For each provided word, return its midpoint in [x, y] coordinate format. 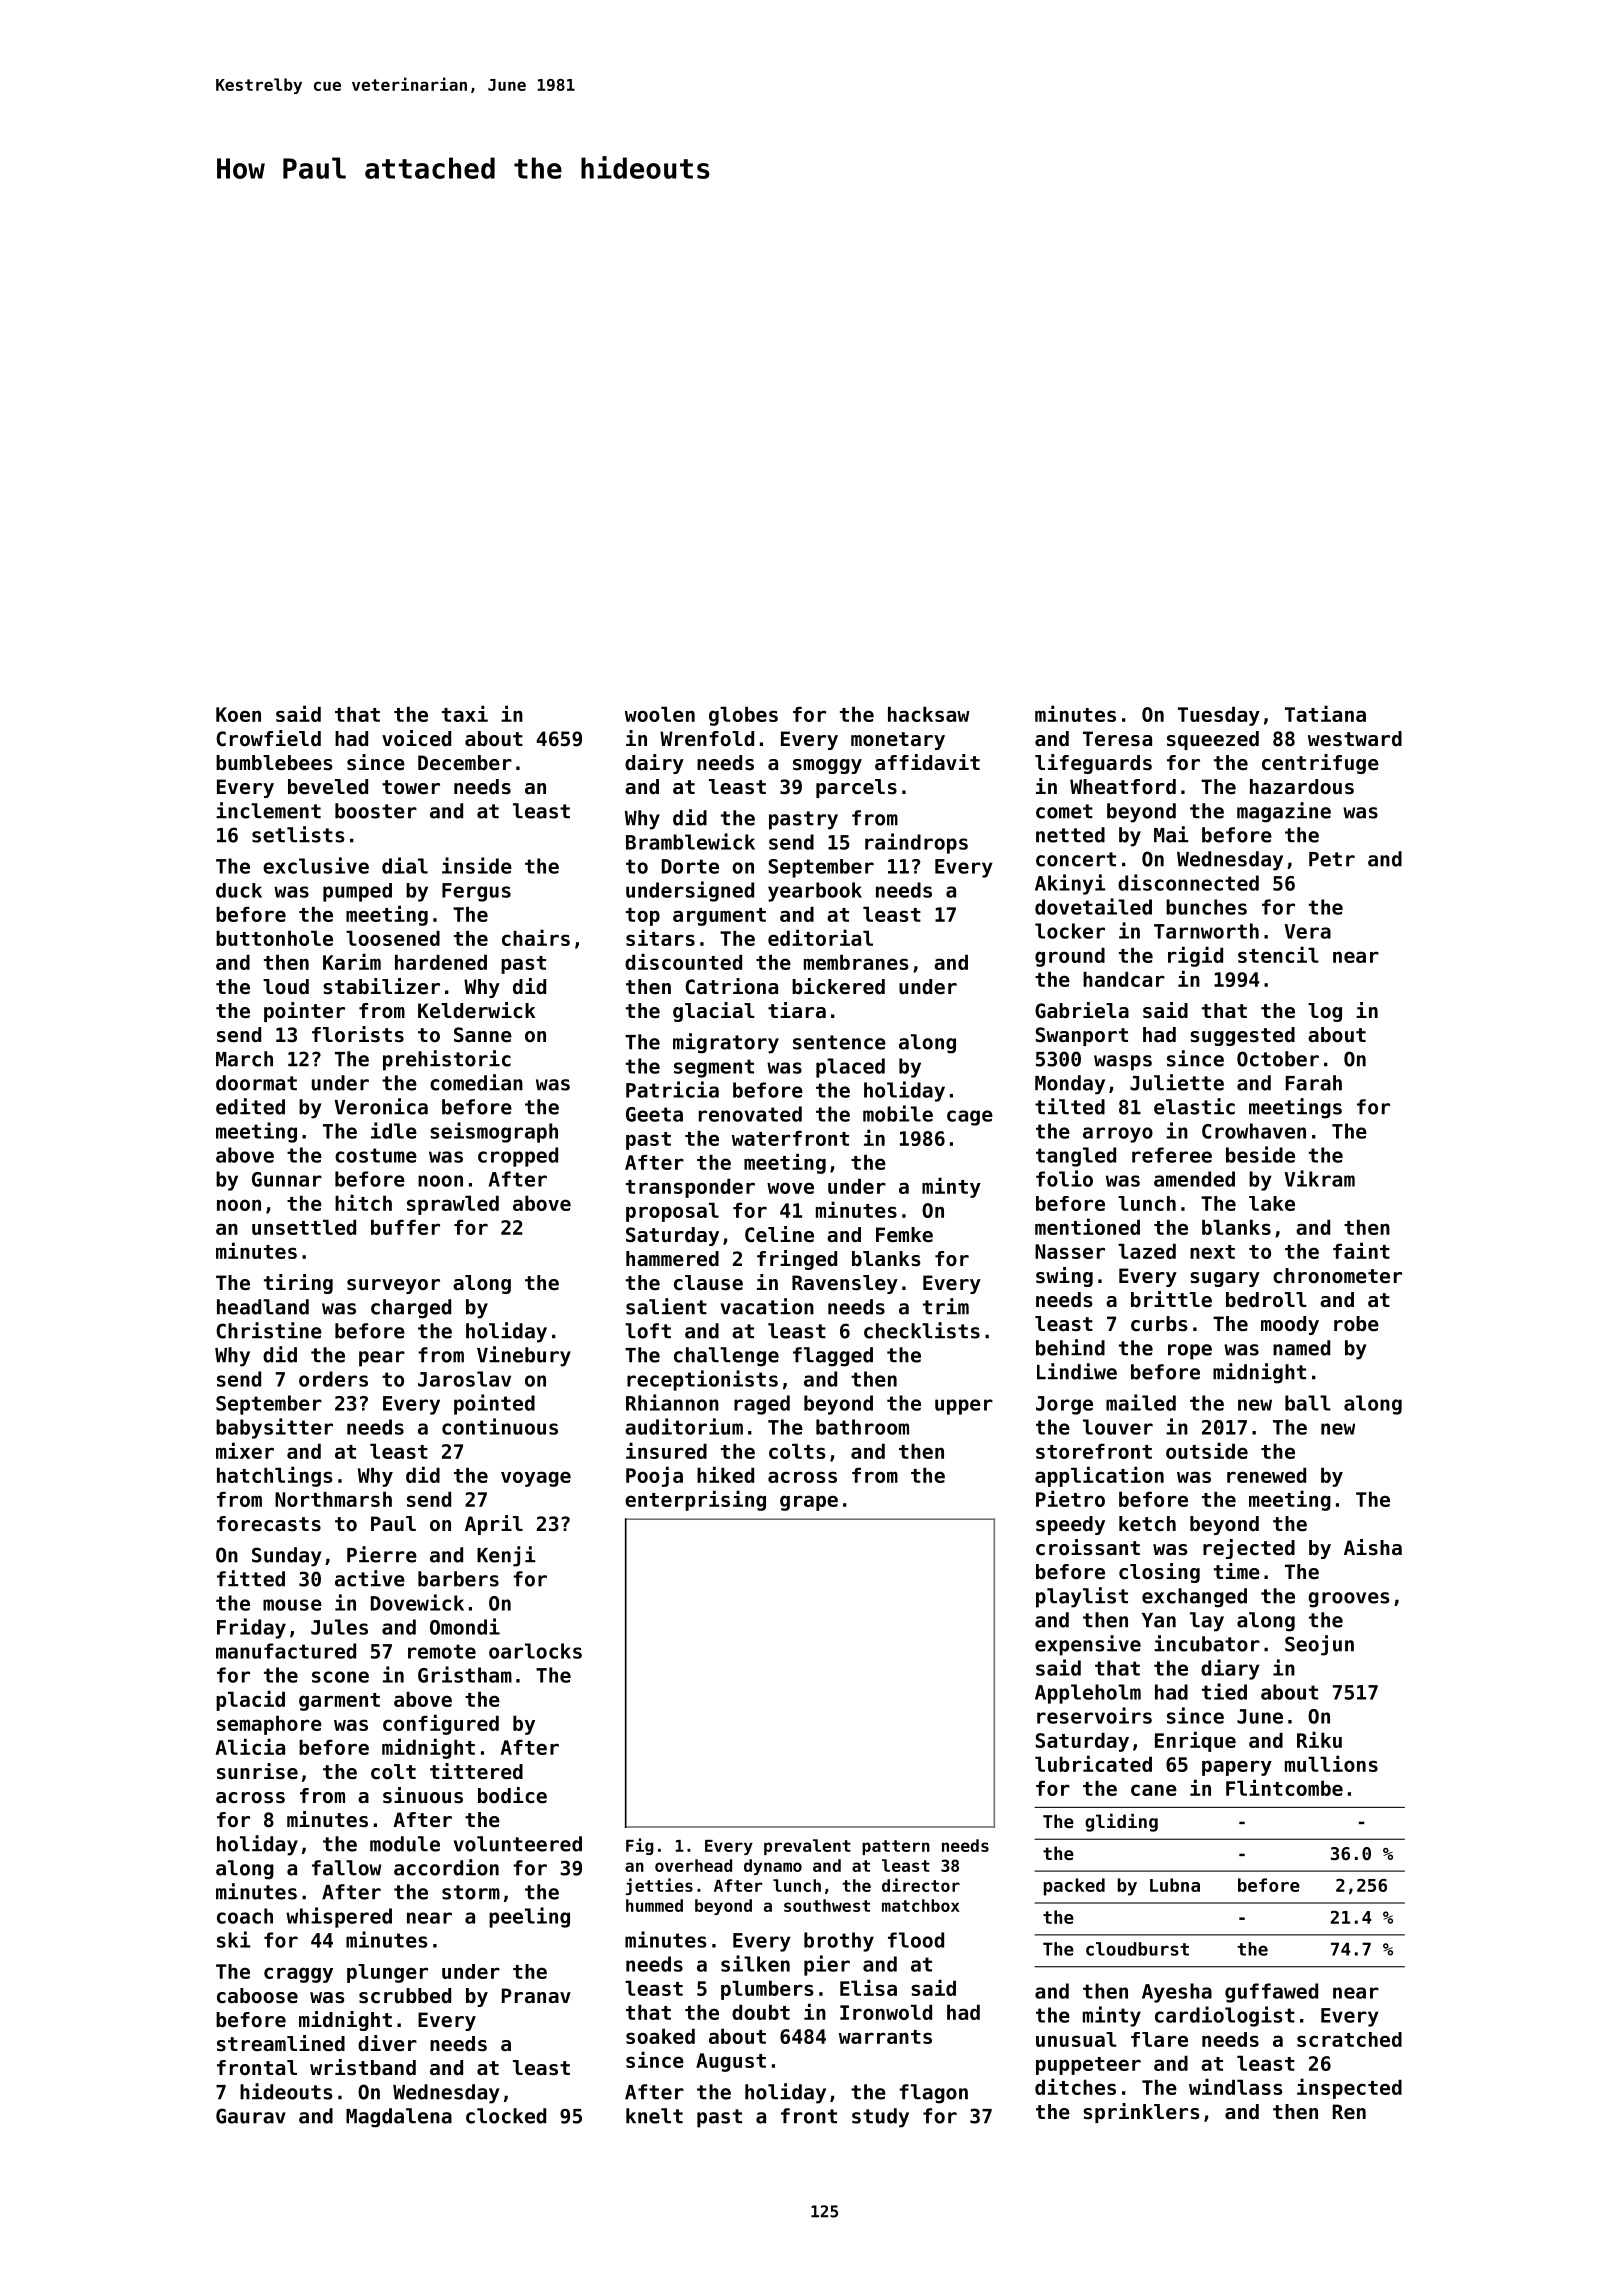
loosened [393, 938]
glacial [714, 1012]
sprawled [453, 1205]
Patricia [672, 1089]
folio [1064, 1178]
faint [1361, 1250]
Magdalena [399, 2118]
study [880, 2118]
